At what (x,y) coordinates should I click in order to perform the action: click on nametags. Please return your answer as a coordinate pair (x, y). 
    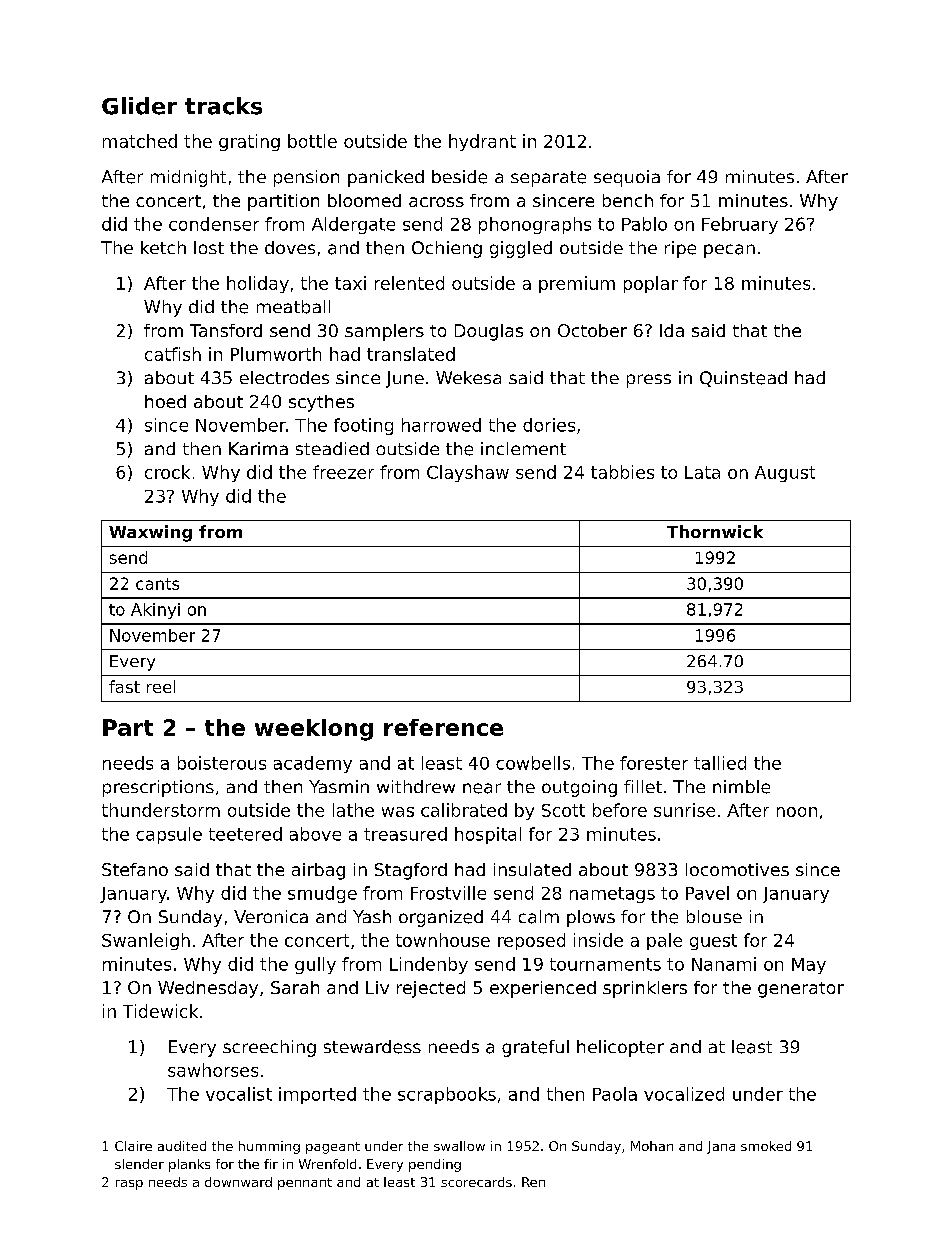
    Looking at the image, I should click on (612, 895).
